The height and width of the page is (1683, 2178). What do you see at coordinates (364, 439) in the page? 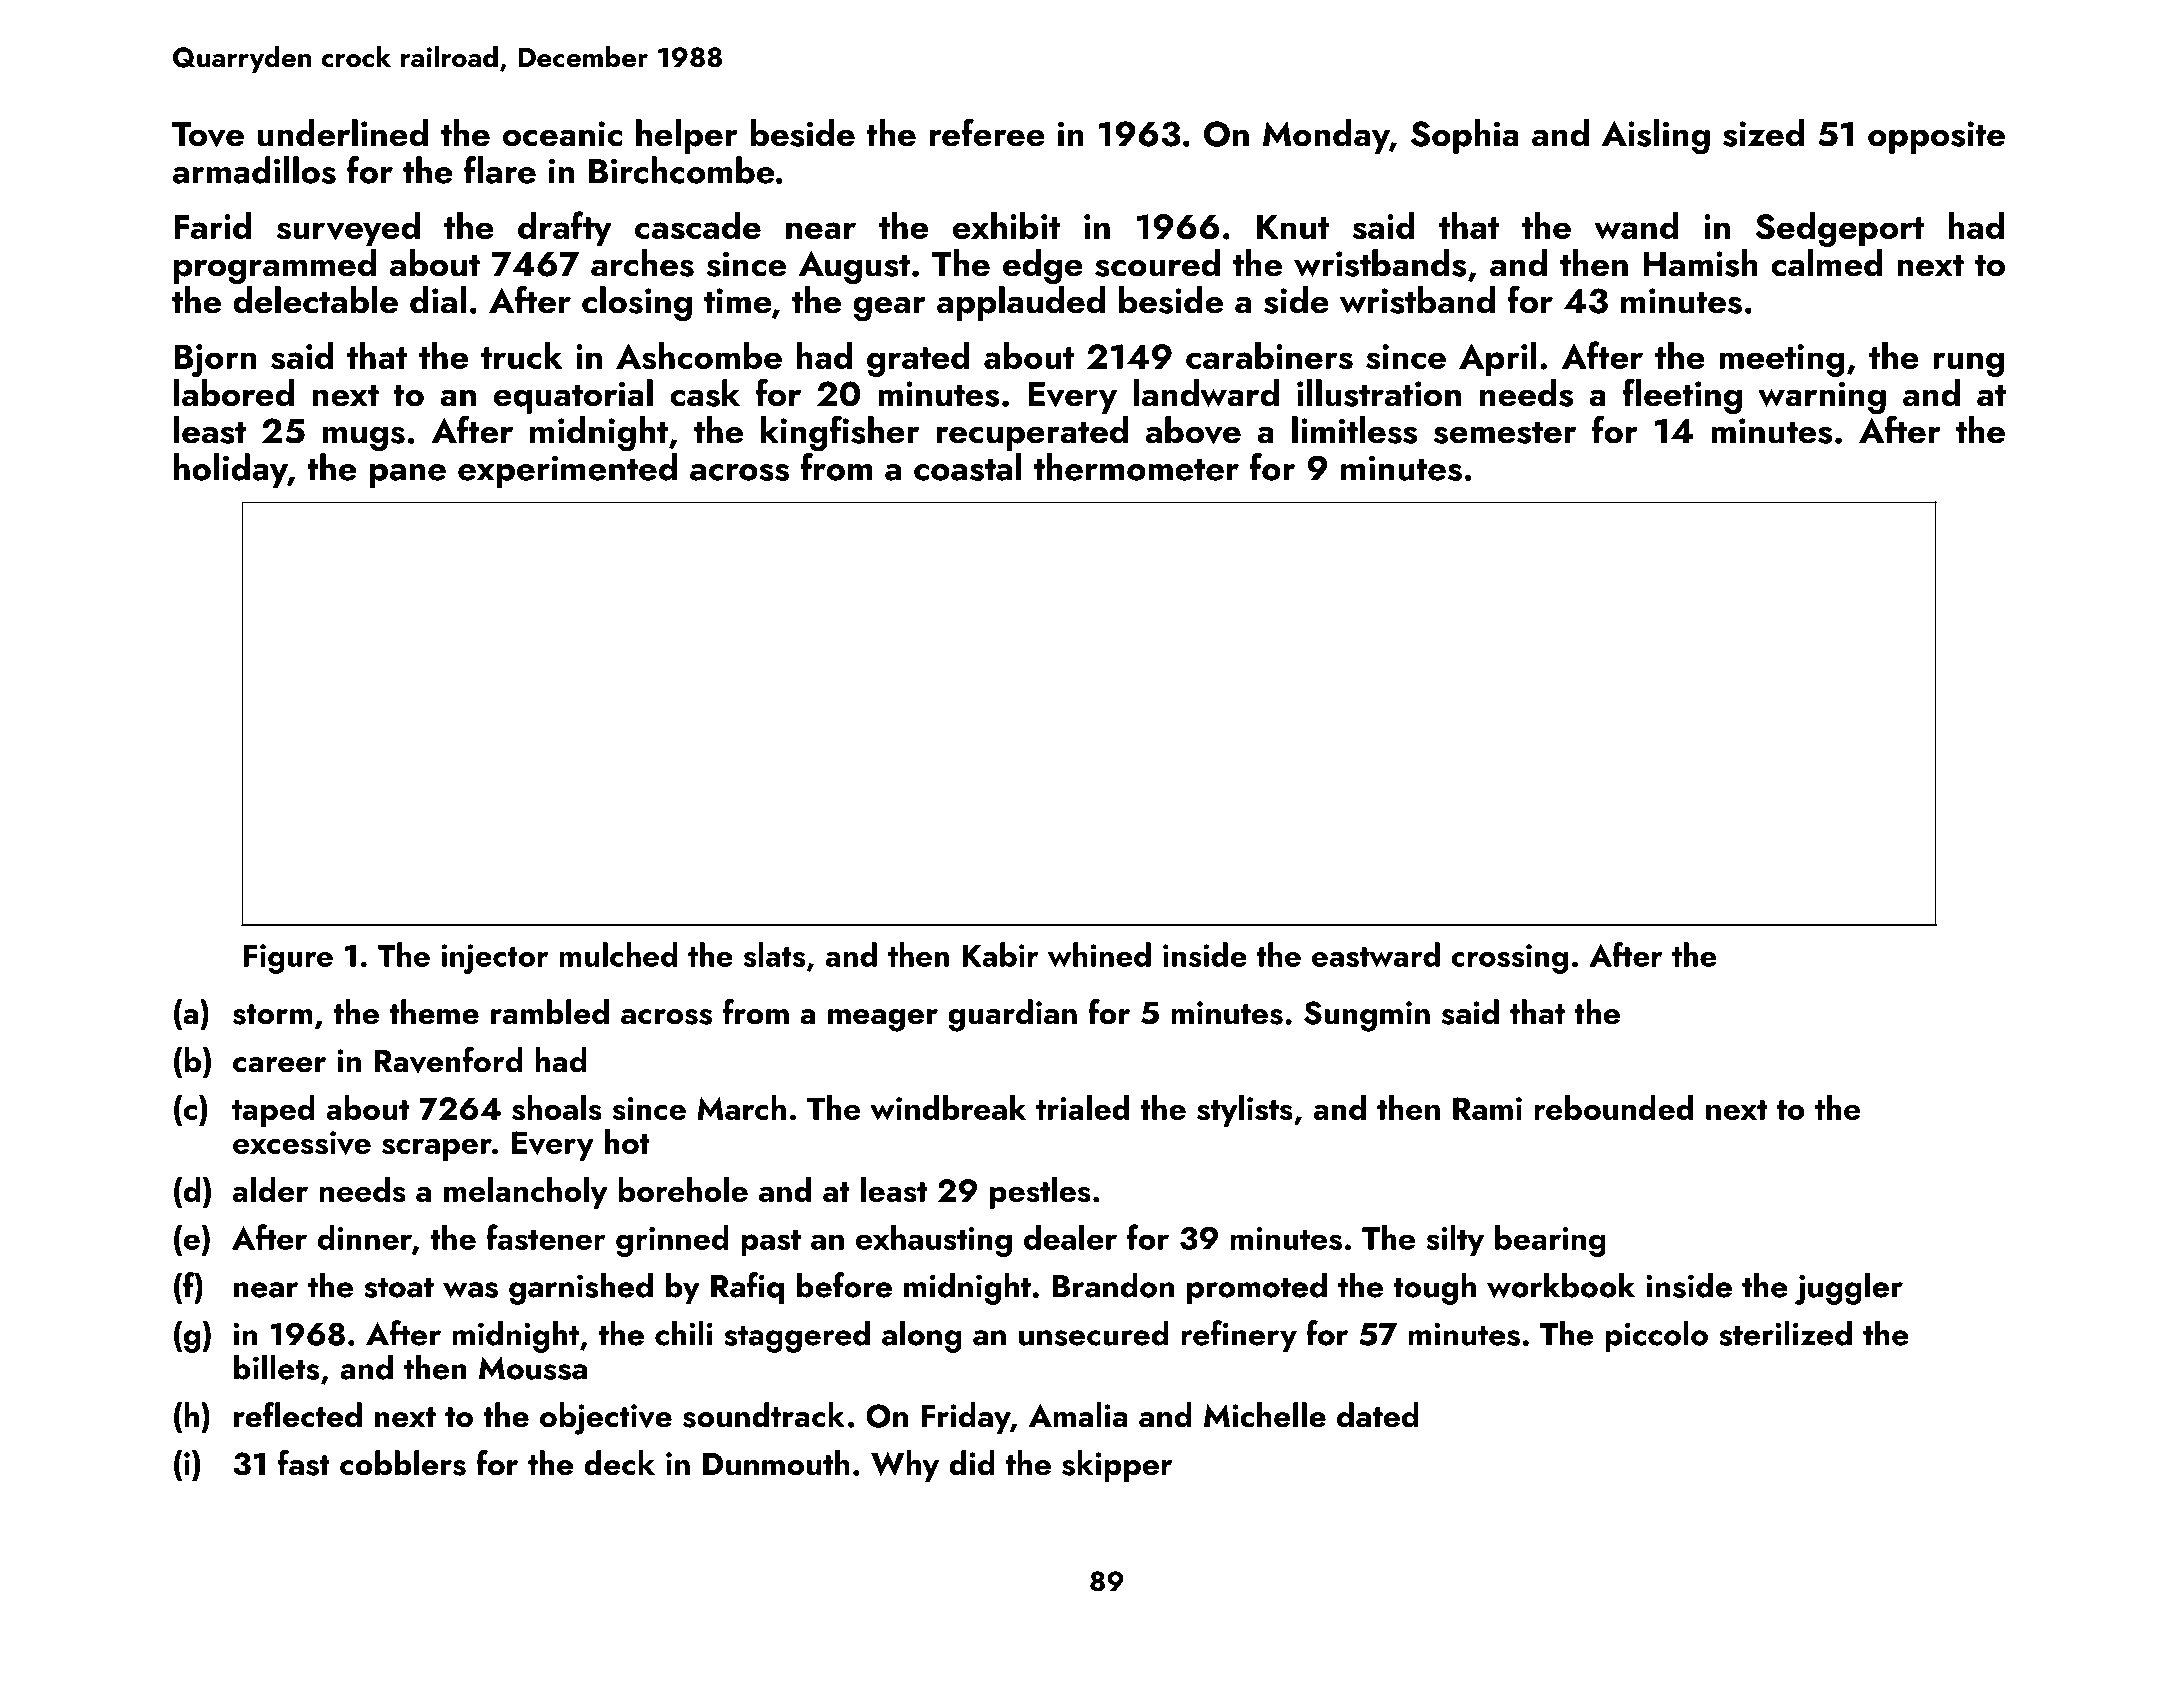
I see `mugs` at bounding box center [364, 439].
